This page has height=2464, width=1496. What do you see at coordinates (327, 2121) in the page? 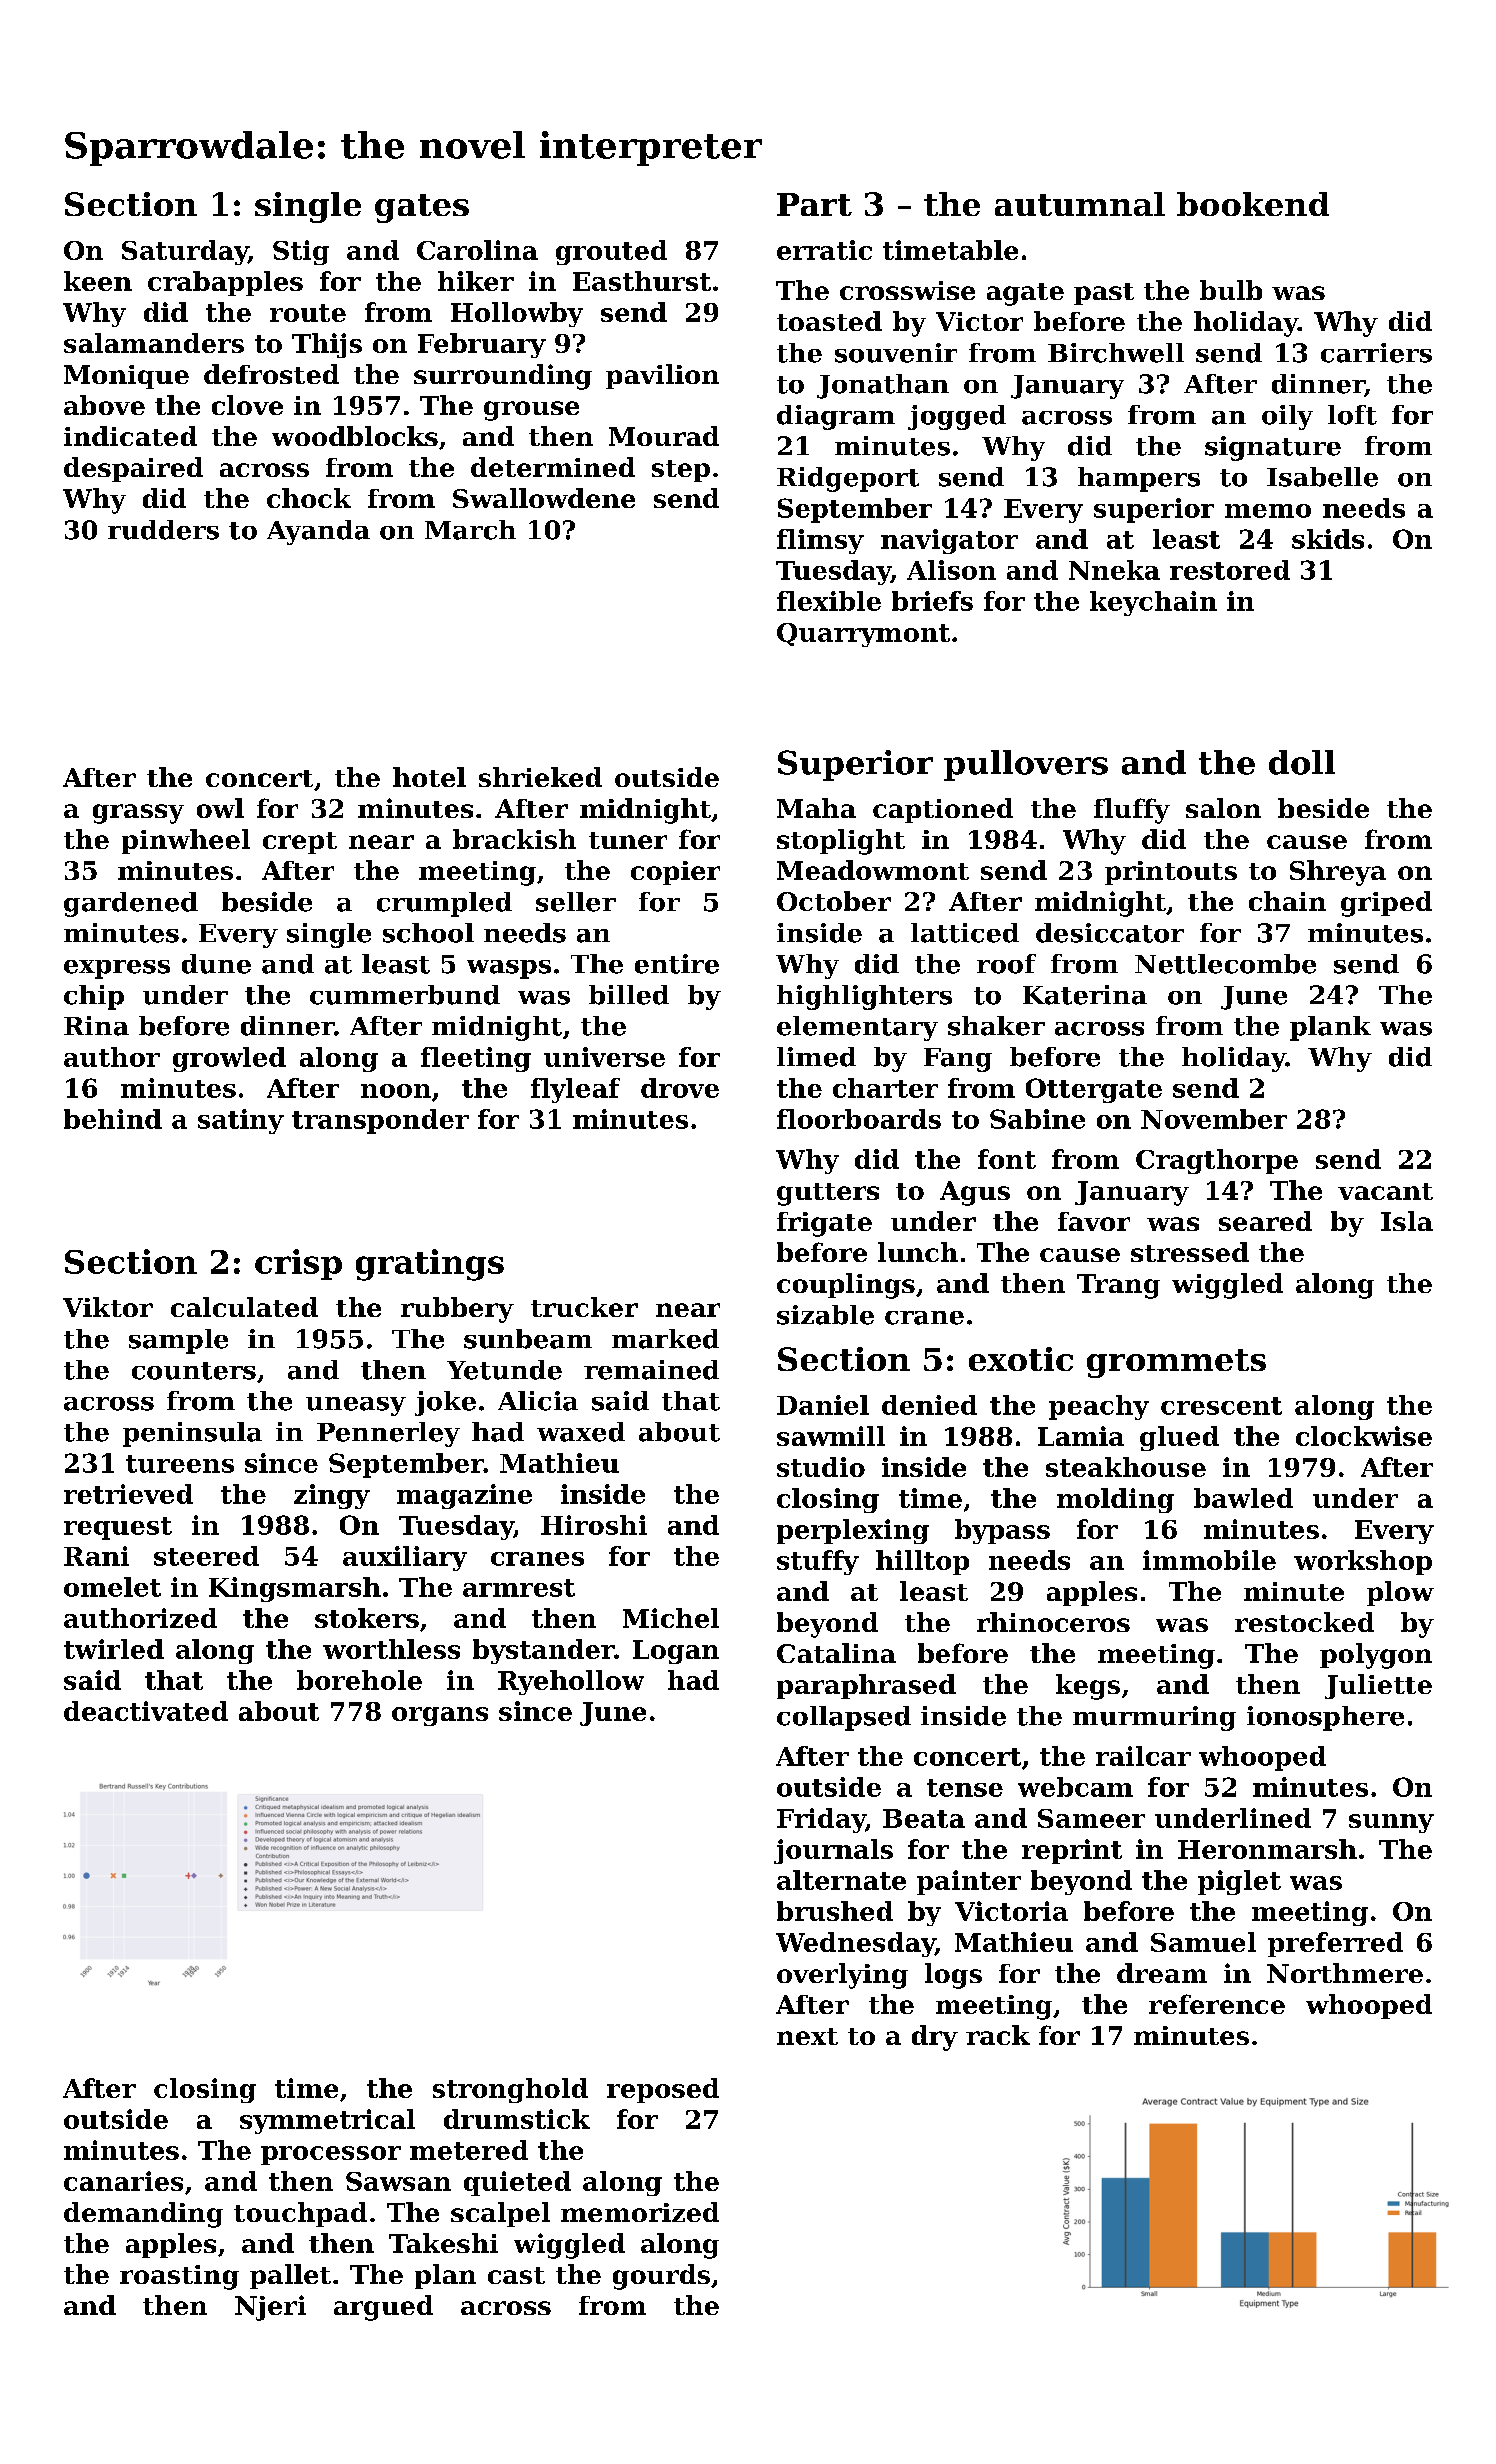
I see `symmetrical` at bounding box center [327, 2121].
